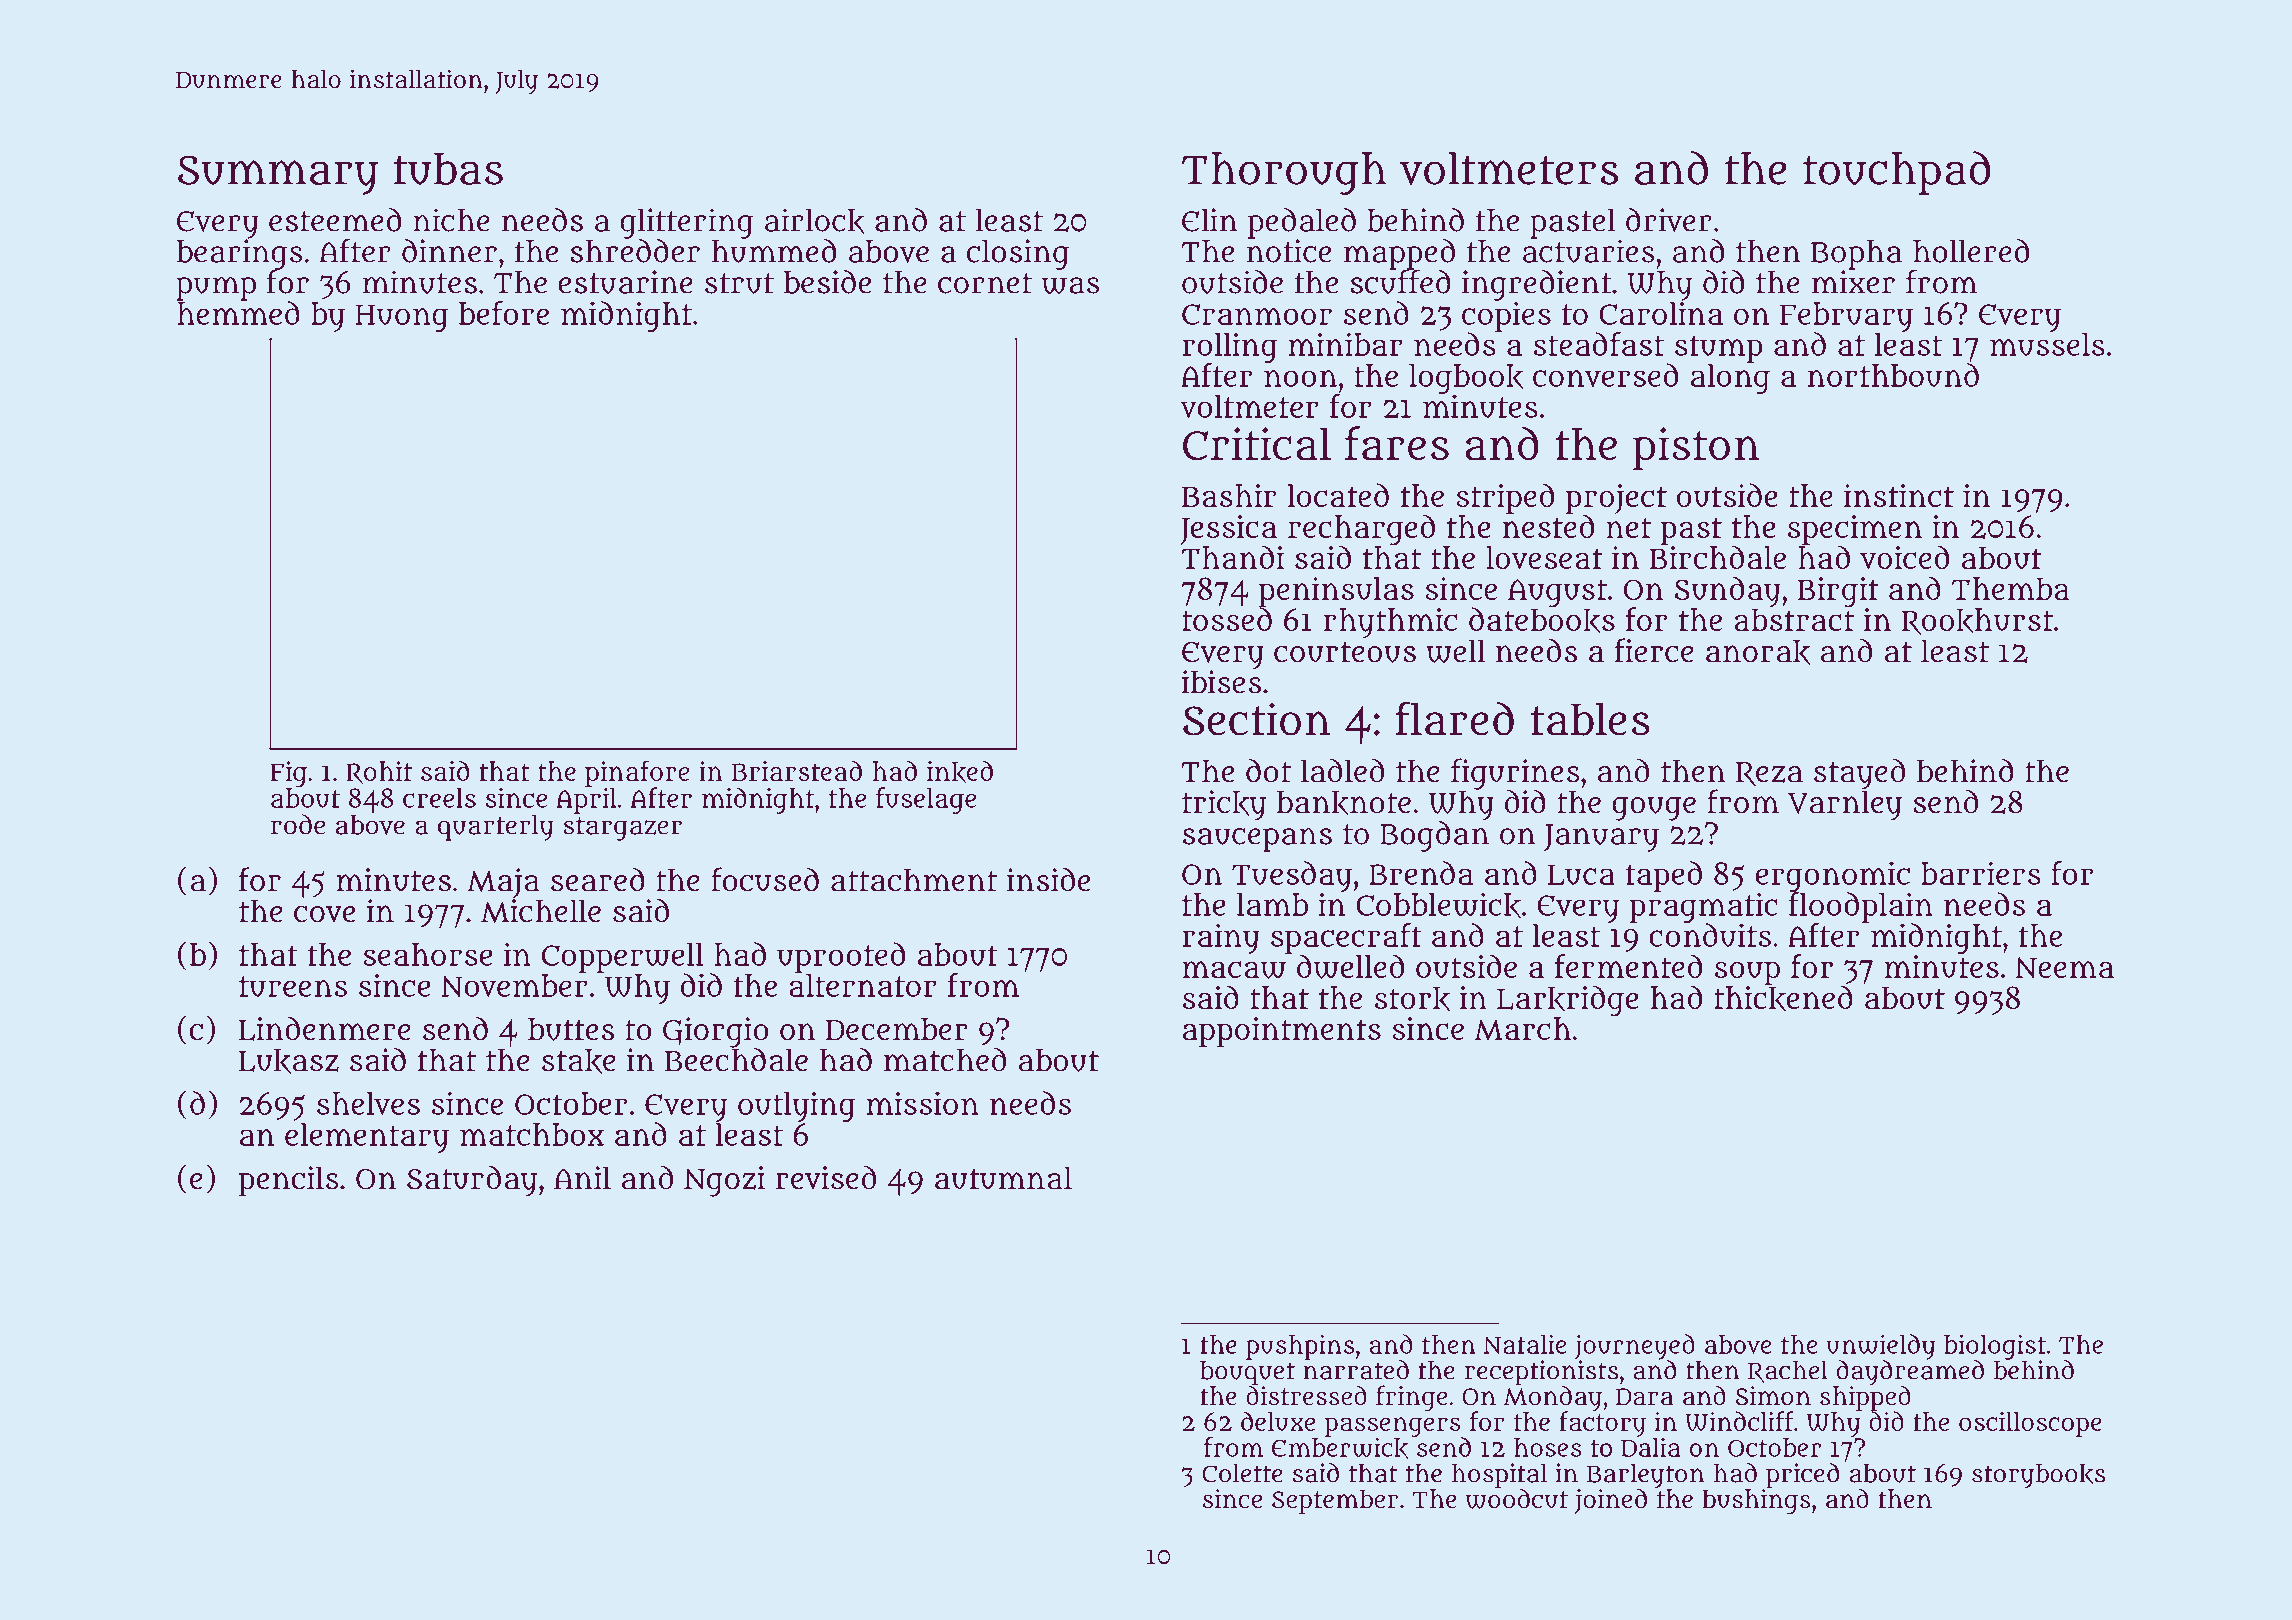 The width and height of the image is (2292, 1620). I want to click on located, so click(1338, 495).
